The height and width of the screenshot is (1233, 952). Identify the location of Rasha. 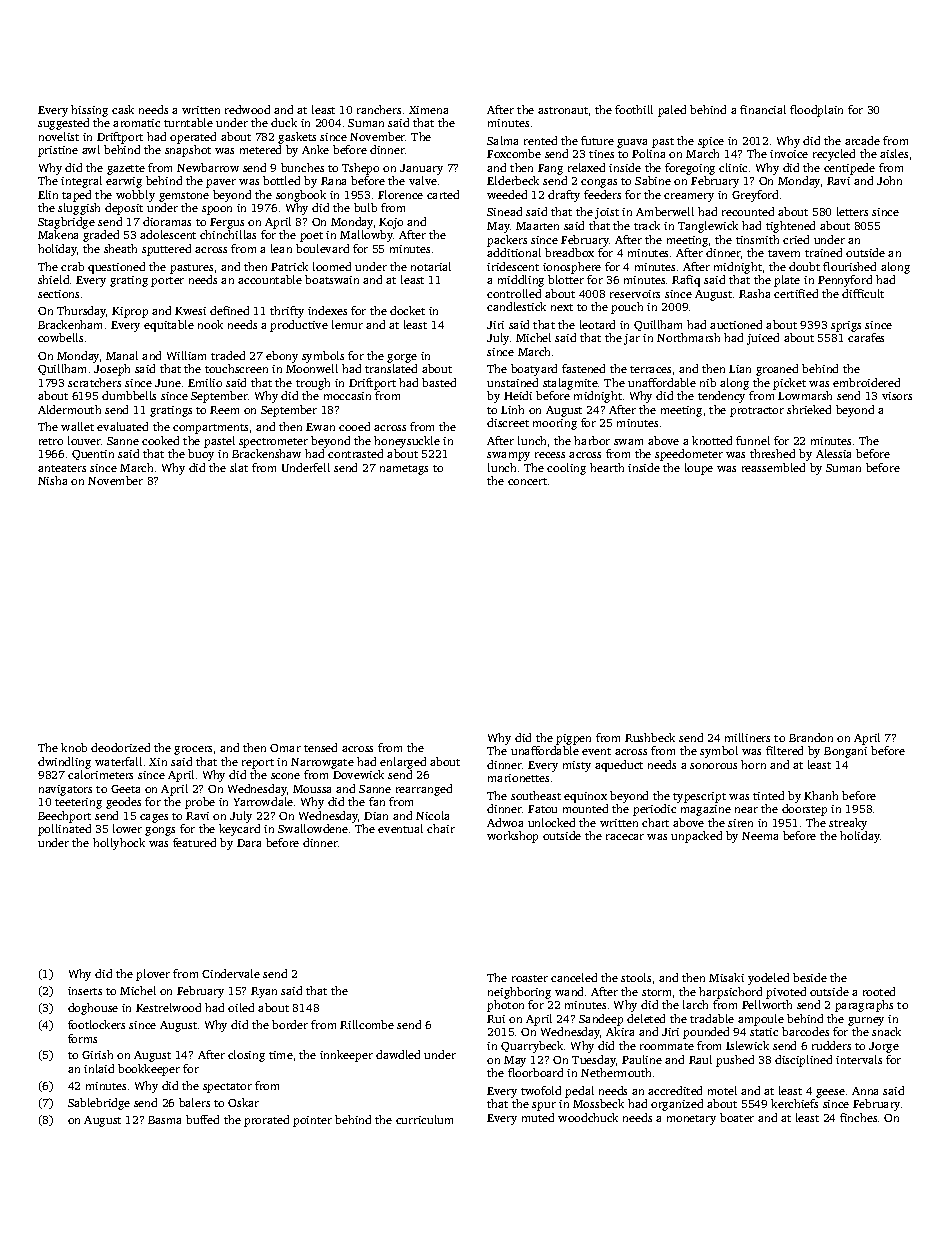
(754, 293).
